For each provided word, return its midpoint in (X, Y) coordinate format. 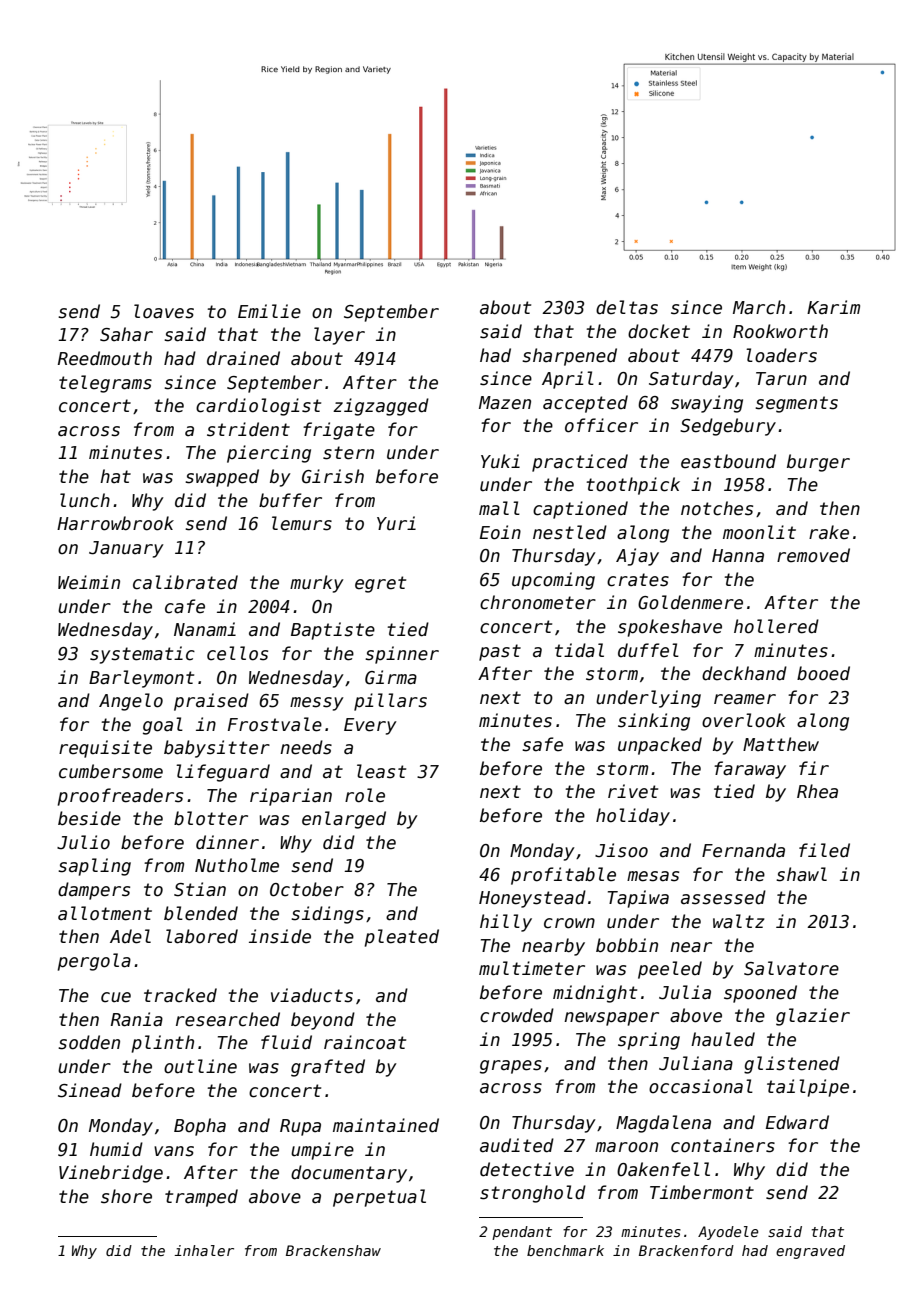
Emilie (269, 311)
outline (200, 1066)
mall (499, 508)
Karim (833, 307)
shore (126, 1196)
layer (339, 336)
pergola (94, 962)
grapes (511, 1067)
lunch (85, 500)
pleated (402, 938)
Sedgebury (728, 427)
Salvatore (791, 968)
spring (649, 1041)
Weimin (89, 582)
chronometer (538, 602)
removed (813, 555)
